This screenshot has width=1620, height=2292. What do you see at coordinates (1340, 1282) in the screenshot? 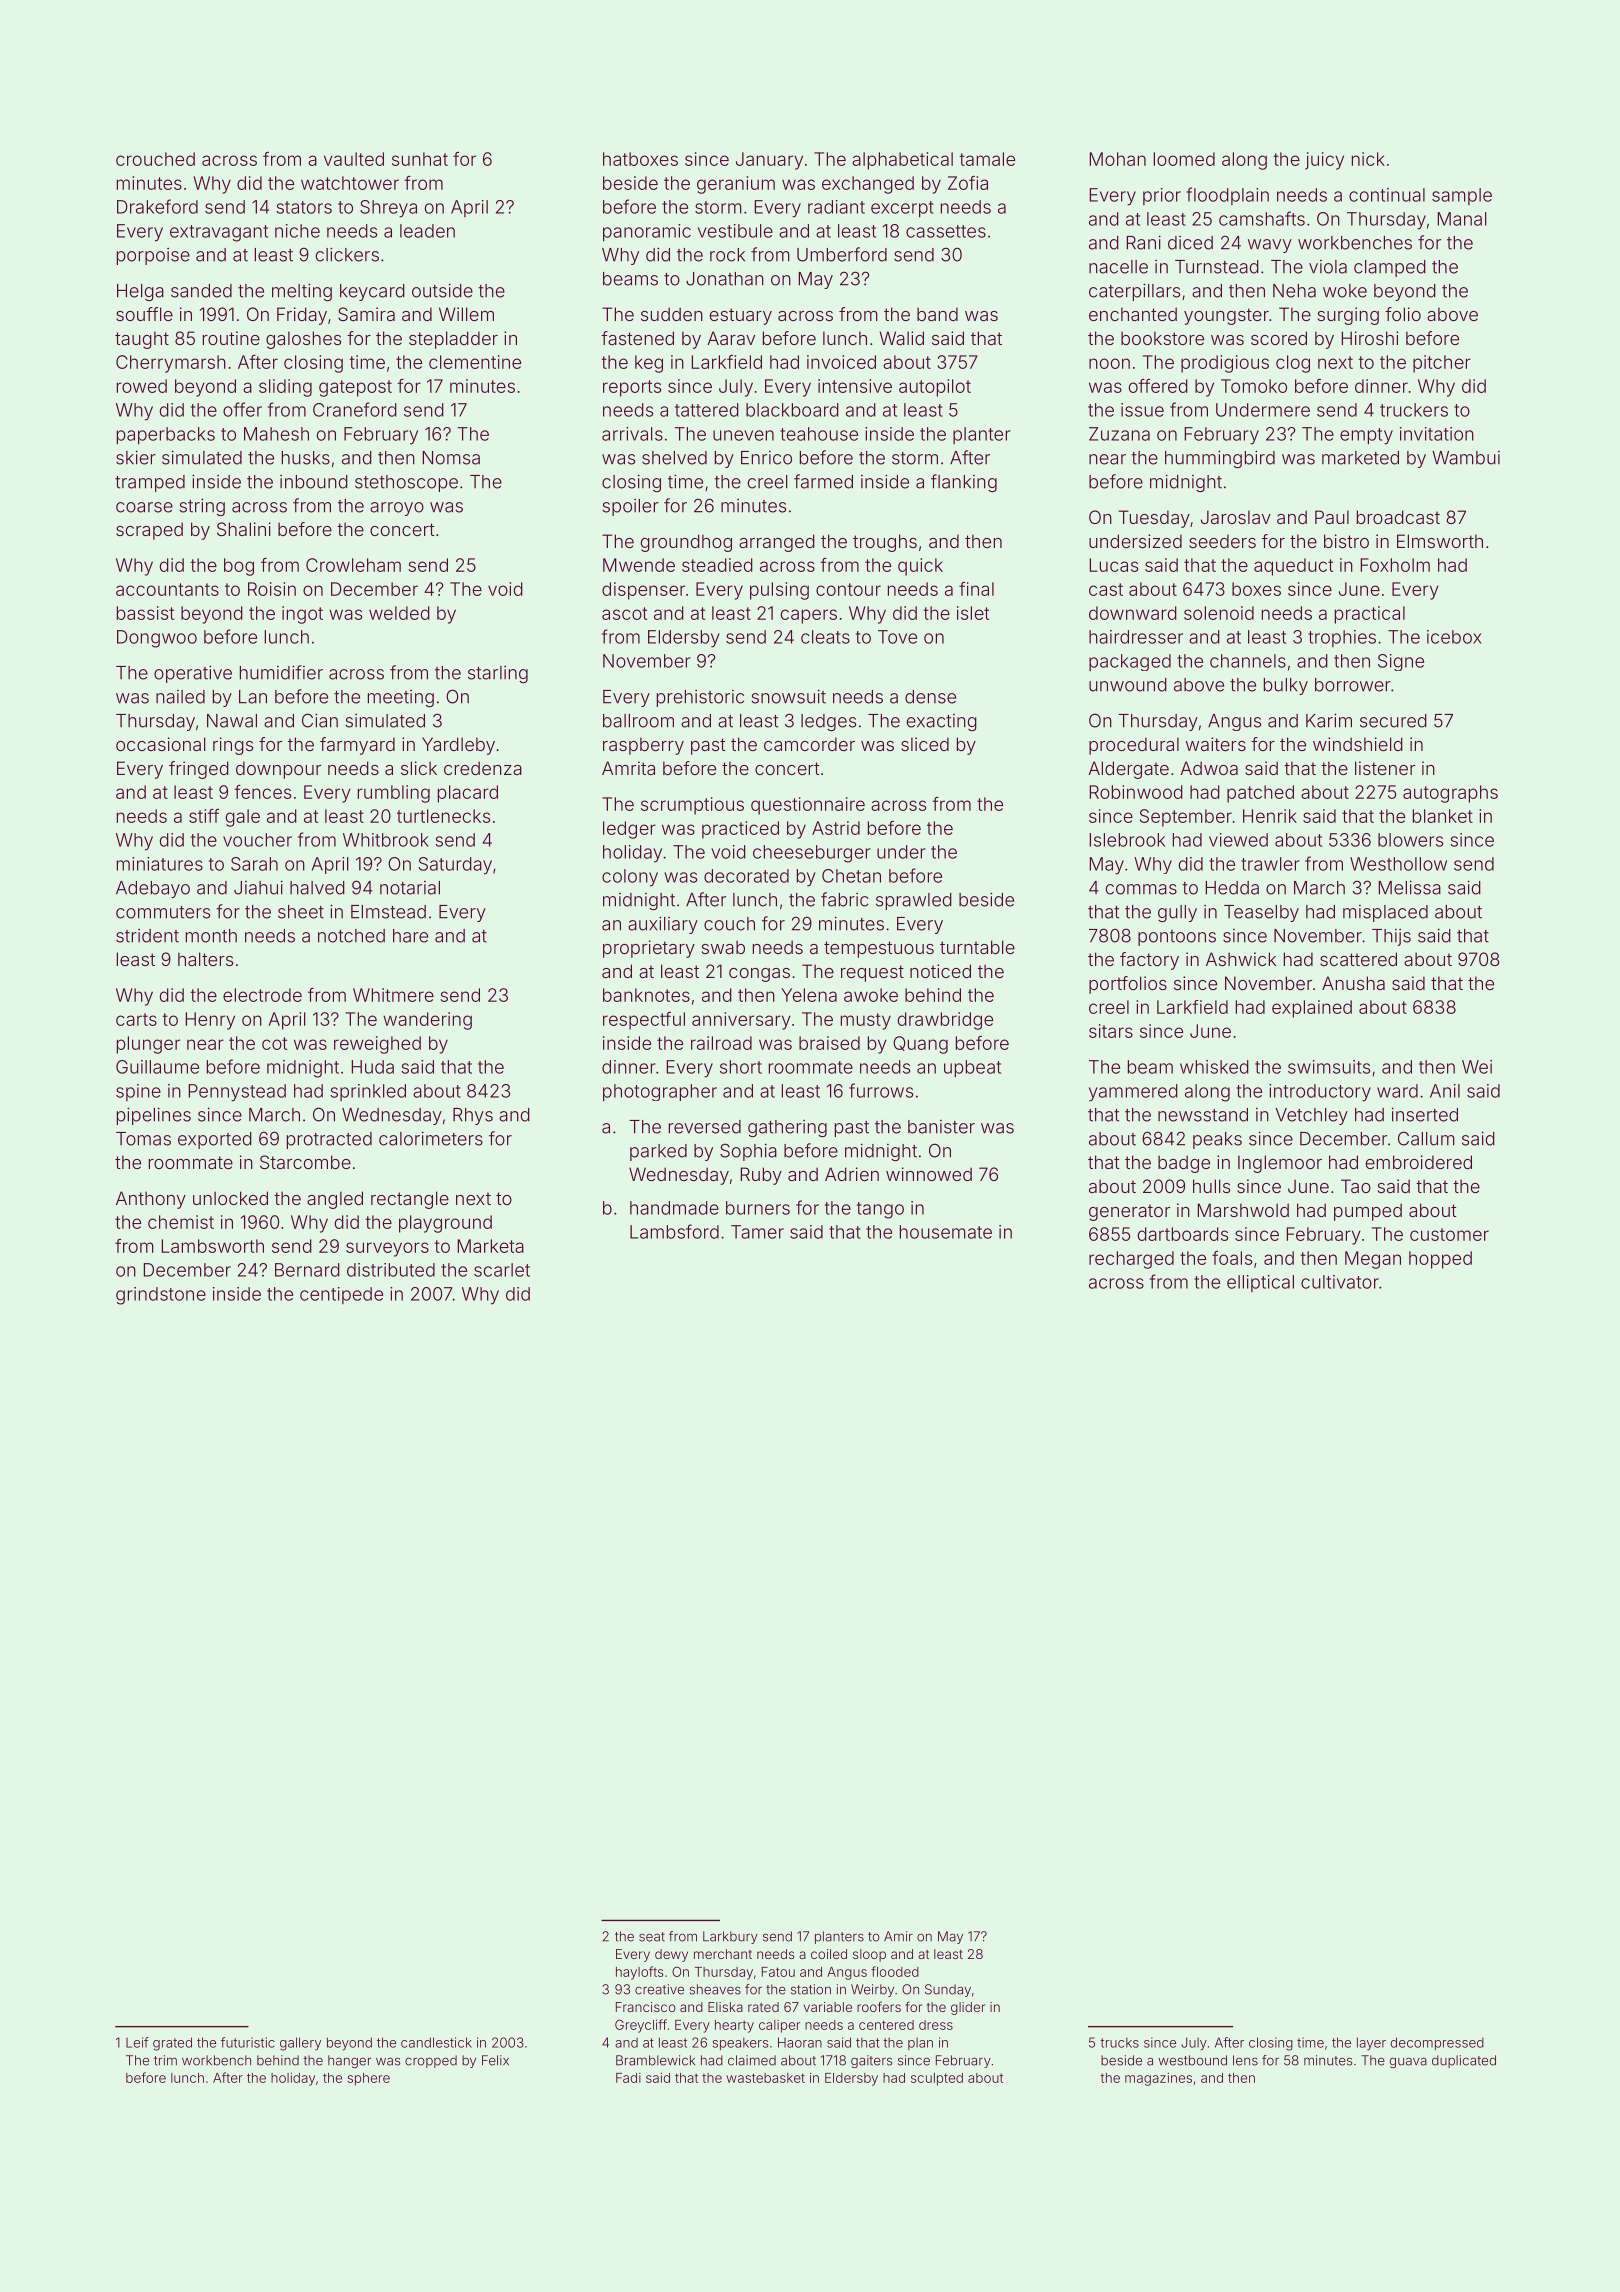
I see `cultivator` at bounding box center [1340, 1282].
